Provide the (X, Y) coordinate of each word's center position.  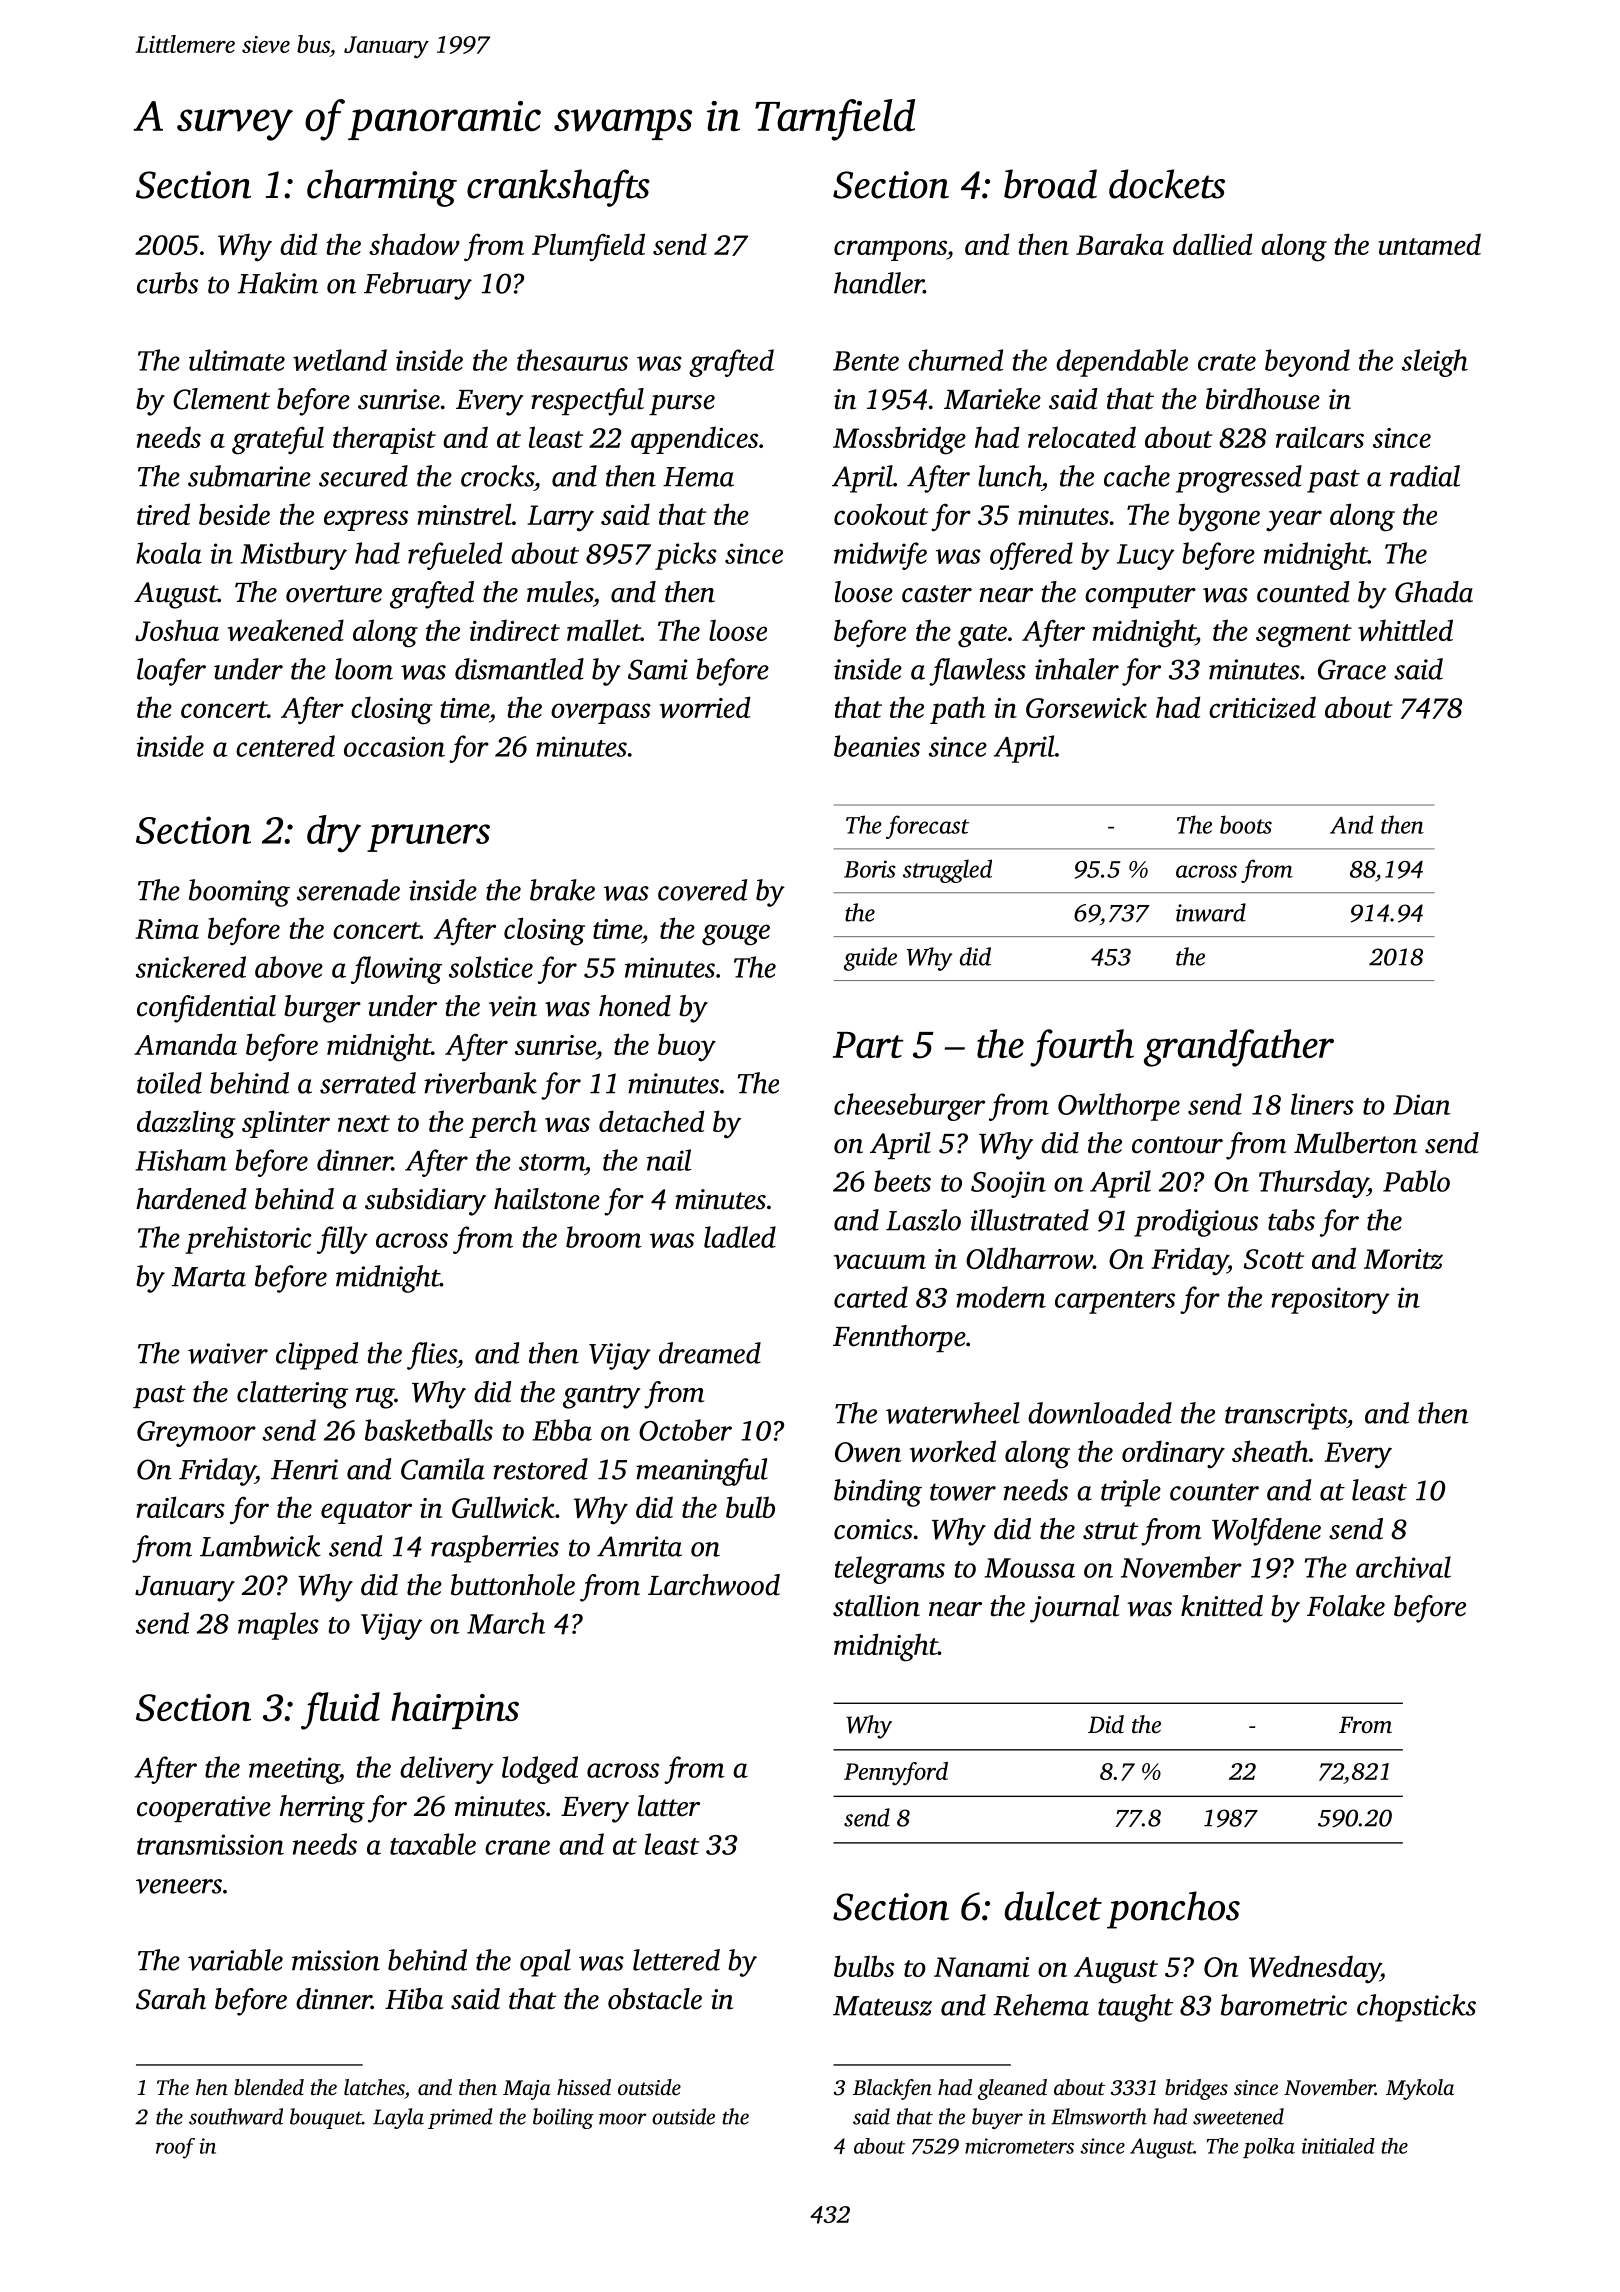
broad (1050, 184)
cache (1137, 476)
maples (278, 1626)
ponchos (1173, 1910)
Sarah (171, 1999)
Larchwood (714, 1585)
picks (686, 556)
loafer (171, 672)
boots (1246, 824)
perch (503, 1124)
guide (870, 959)
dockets (1167, 184)
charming (382, 188)
